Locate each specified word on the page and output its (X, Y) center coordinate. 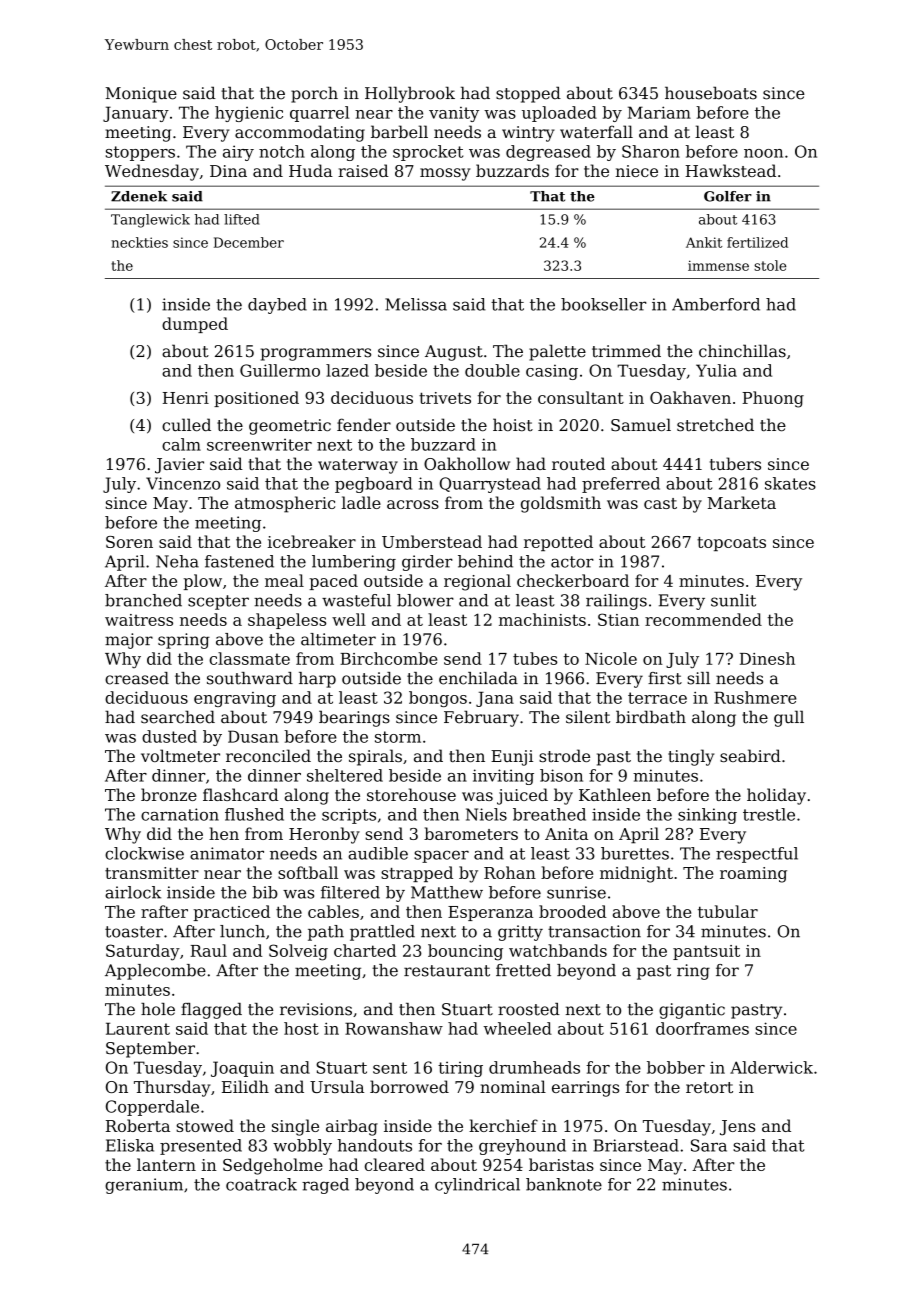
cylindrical (477, 1186)
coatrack (261, 1184)
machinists (542, 619)
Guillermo (280, 370)
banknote (564, 1184)
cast (660, 503)
